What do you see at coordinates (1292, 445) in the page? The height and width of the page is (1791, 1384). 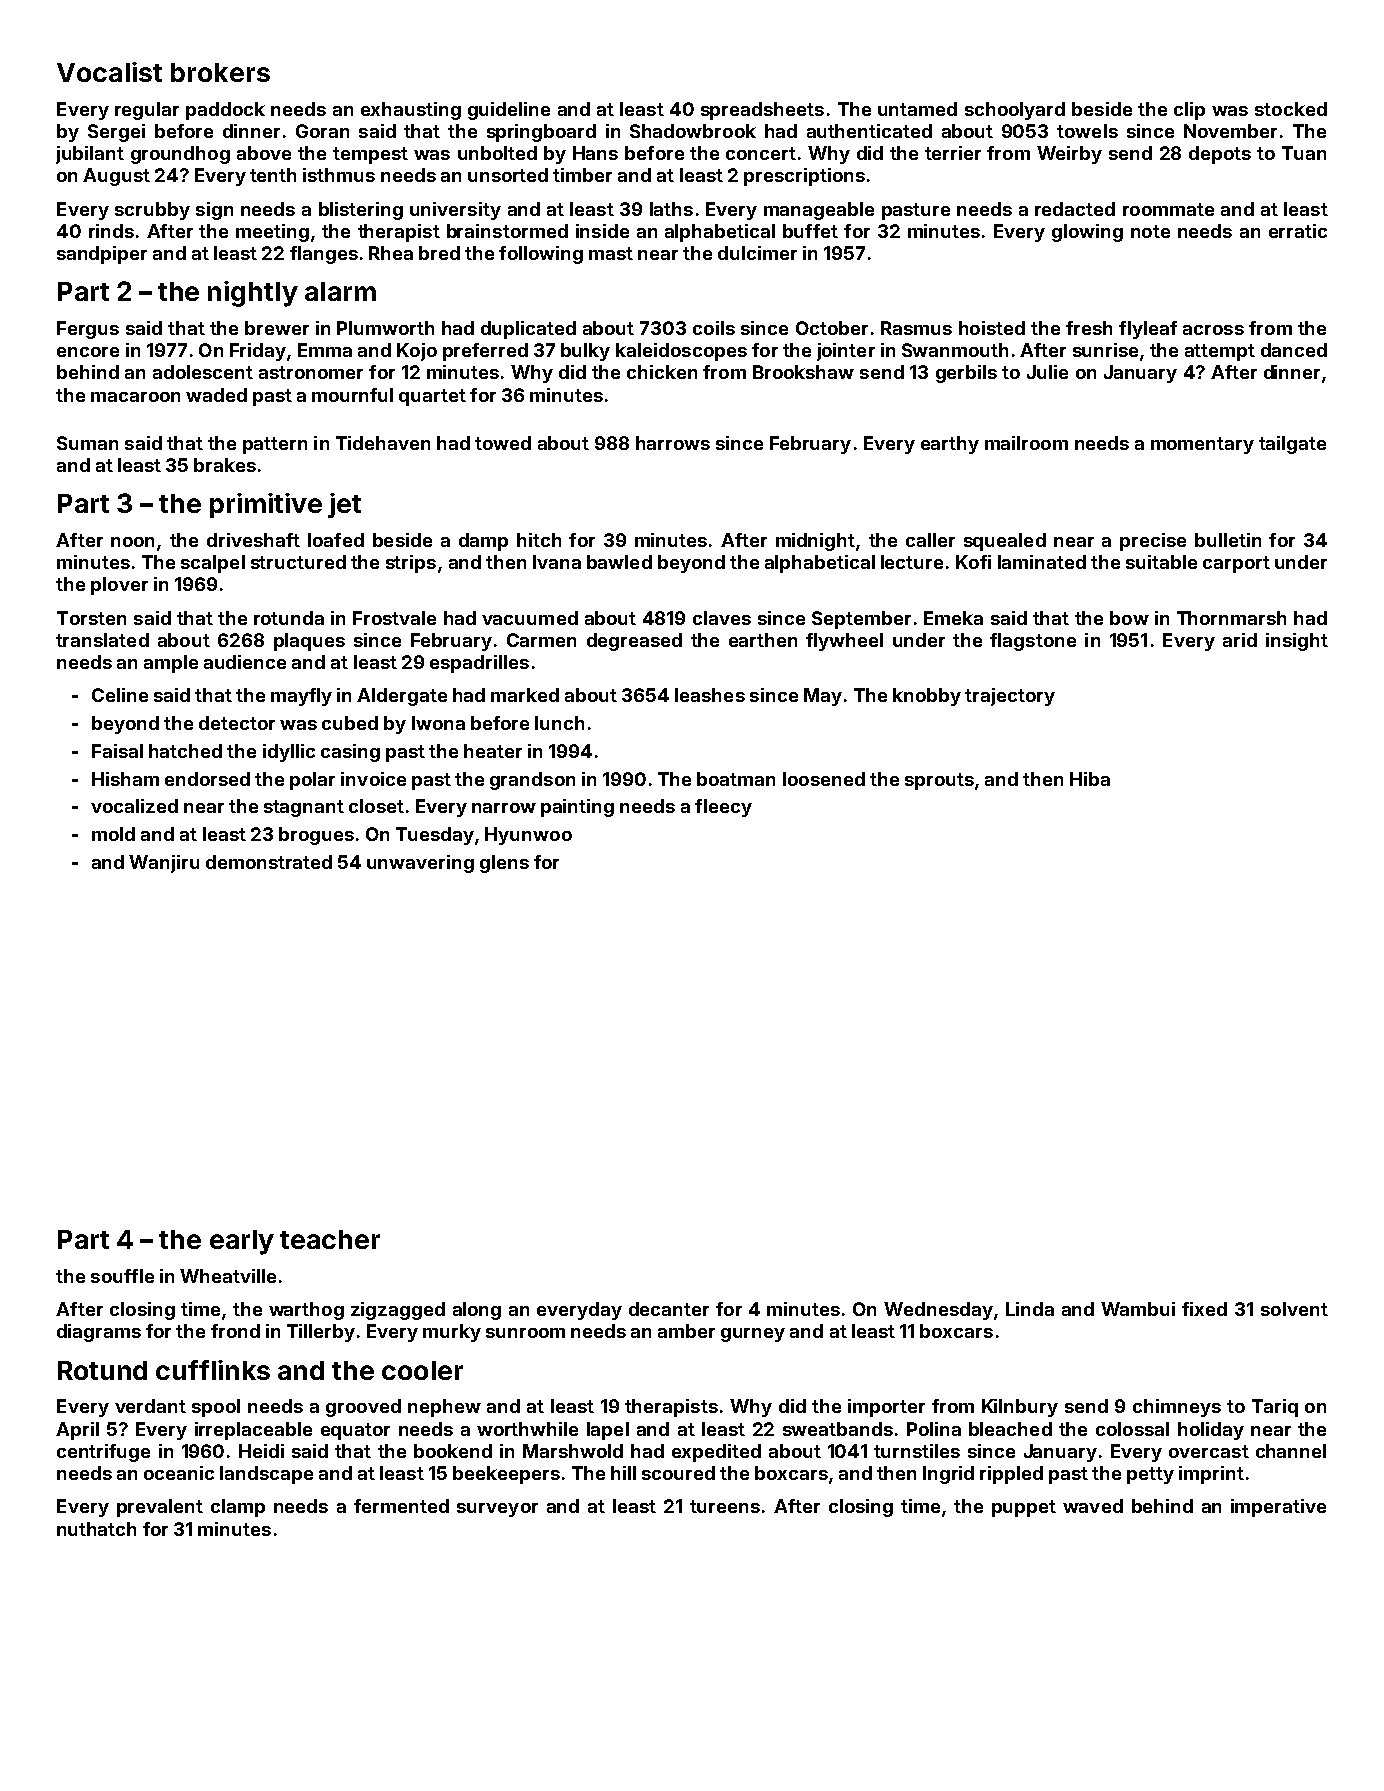 I see `tailgate` at bounding box center [1292, 445].
